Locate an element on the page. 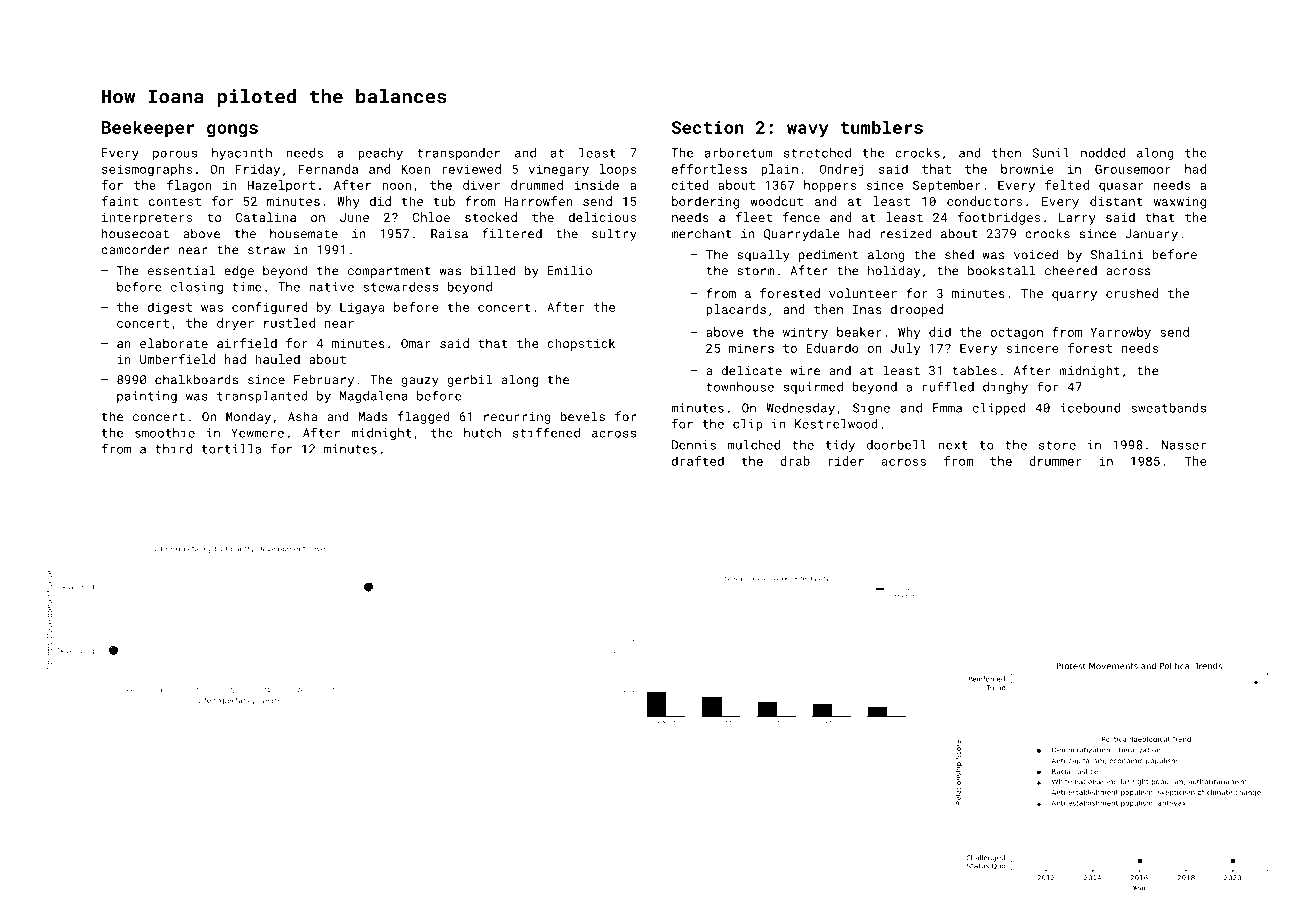 The width and height of the document is (1308, 924). chopstick is located at coordinates (581, 344).
